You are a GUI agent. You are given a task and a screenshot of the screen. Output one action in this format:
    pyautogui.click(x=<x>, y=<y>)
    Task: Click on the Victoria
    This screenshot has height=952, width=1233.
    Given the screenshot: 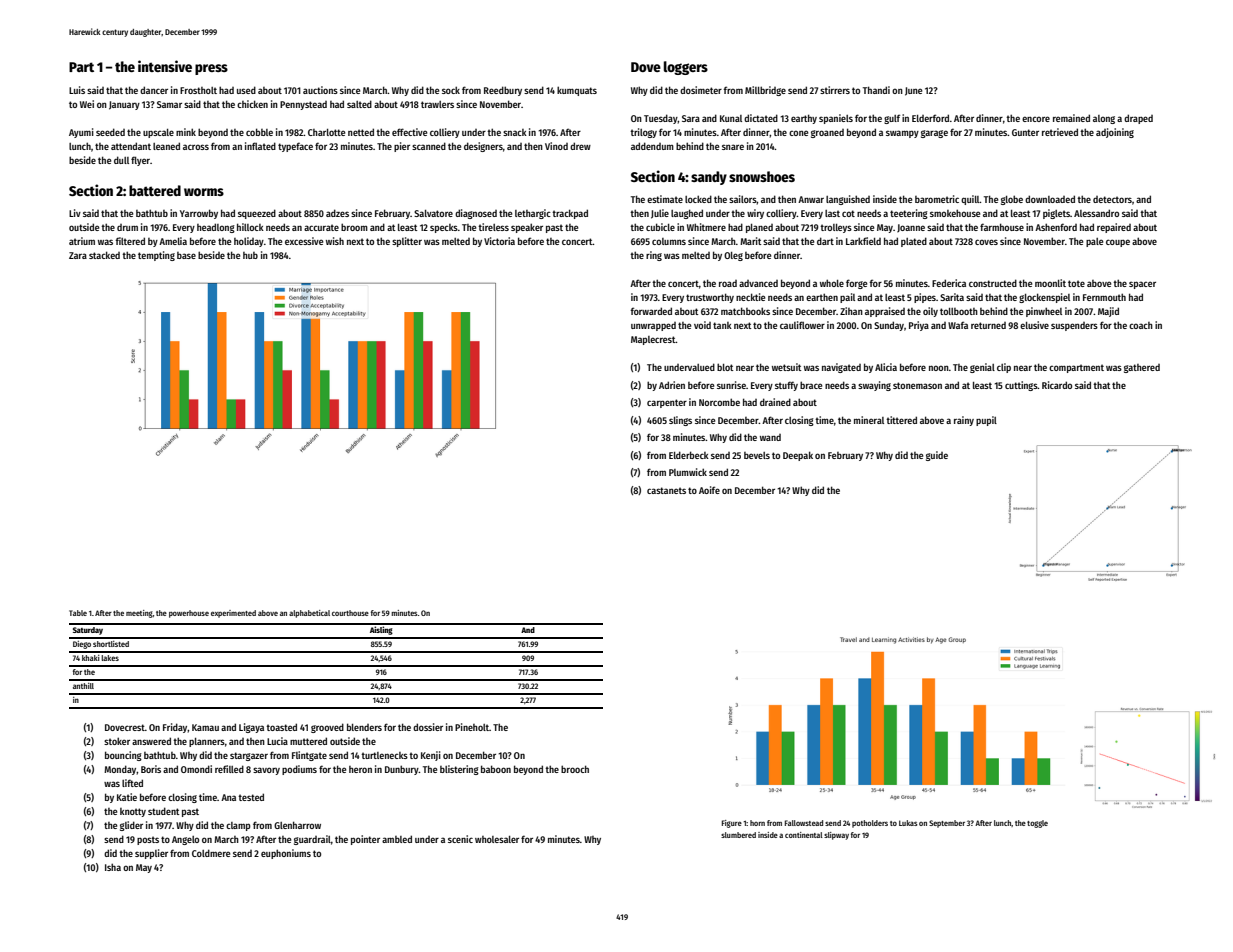 What is the action you would take?
    pyautogui.click(x=499, y=241)
